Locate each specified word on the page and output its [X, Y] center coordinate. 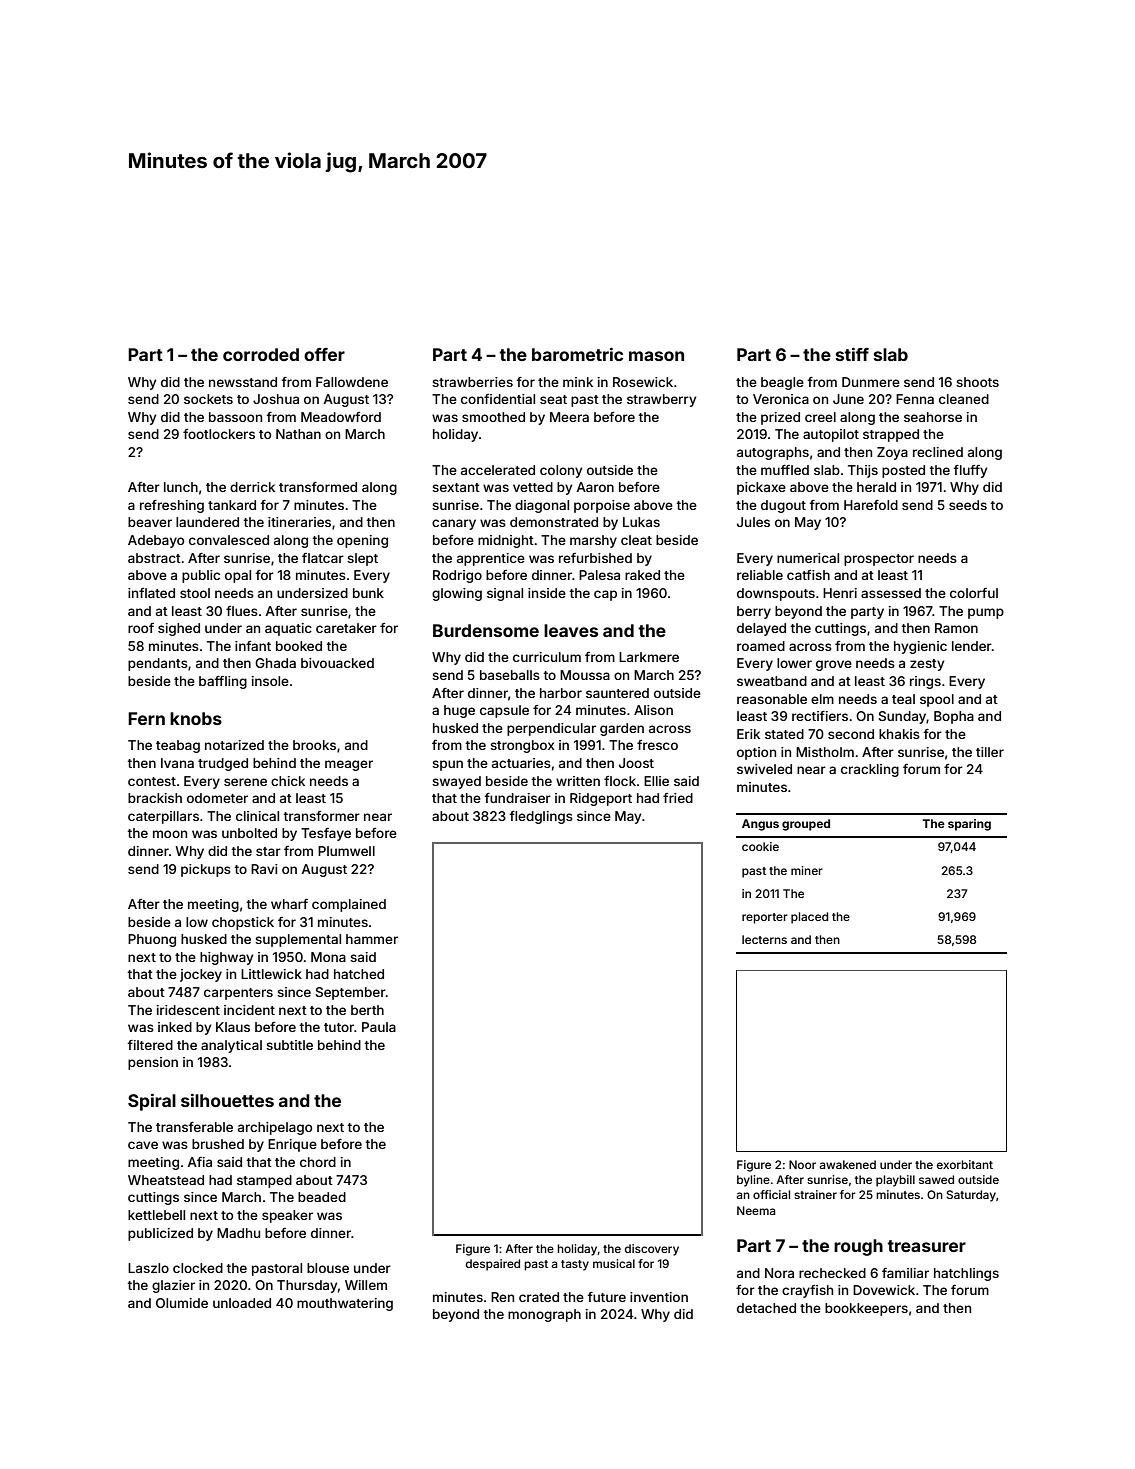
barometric [577, 354]
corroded [261, 354]
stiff [852, 354]
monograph [544, 1315]
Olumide [182, 1303]
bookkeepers [866, 1309]
